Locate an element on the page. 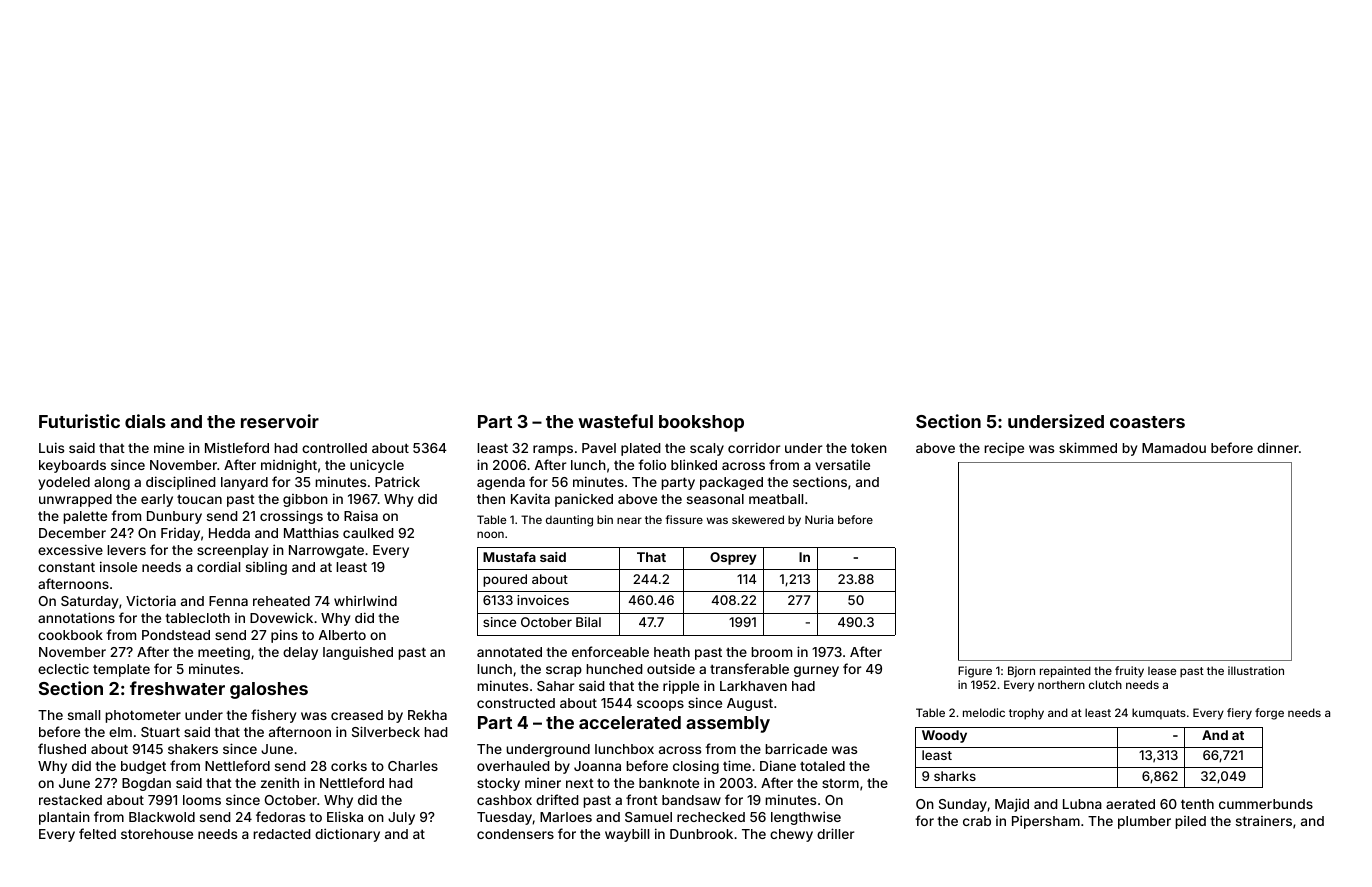 The height and width of the page is (887, 1372). template is located at coordinates (121, 670).
